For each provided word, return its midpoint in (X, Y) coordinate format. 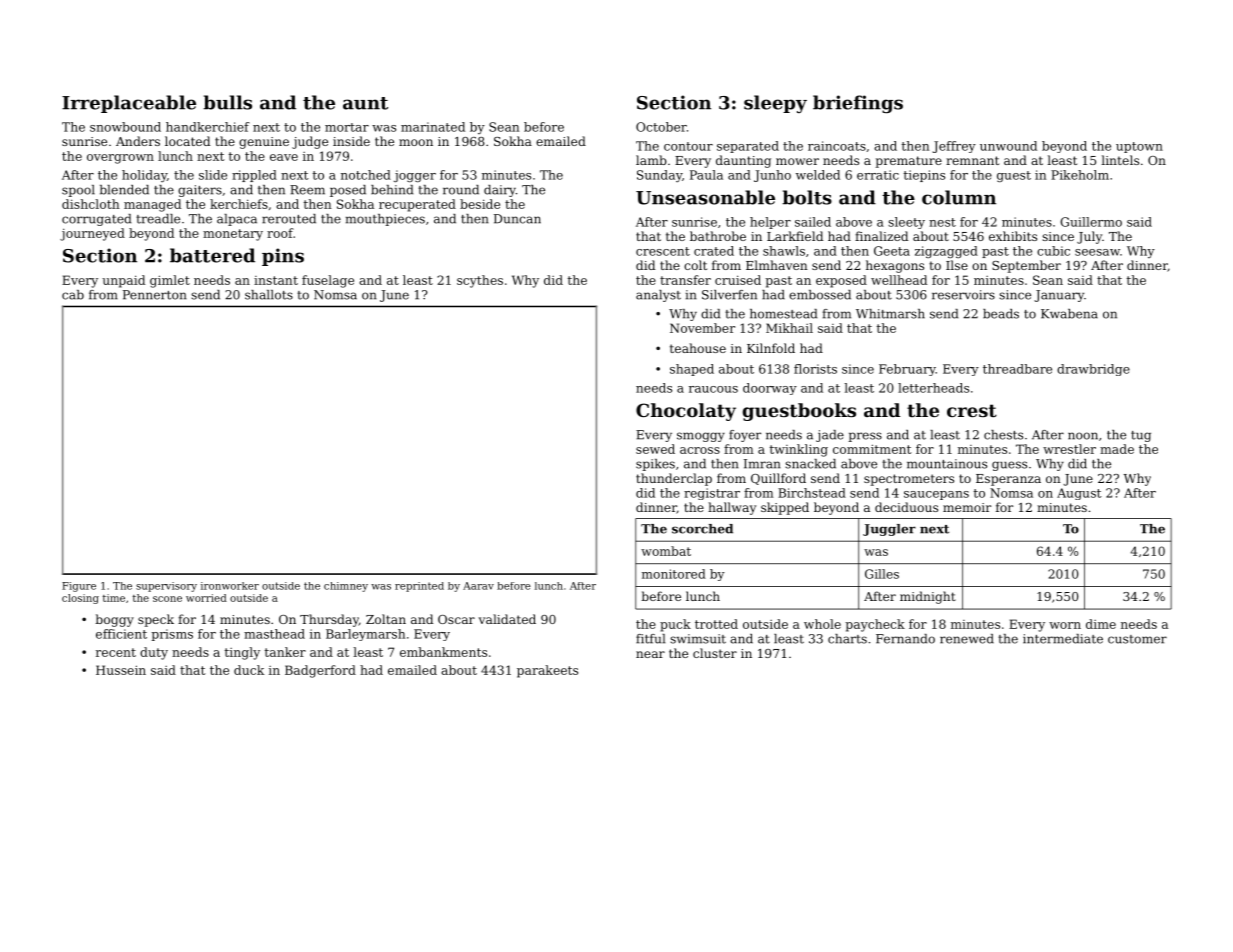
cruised (738, 280)
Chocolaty (686, 412)
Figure (79, 587)
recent (116, 652)
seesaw (1097, 252)
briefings (858, 104)
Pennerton (155, 295)
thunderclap (674, 479)
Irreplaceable (129, 104)
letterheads (933, 388)
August (1079, 494)
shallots (269, 295)
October (661, 127)
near (650, 654)
